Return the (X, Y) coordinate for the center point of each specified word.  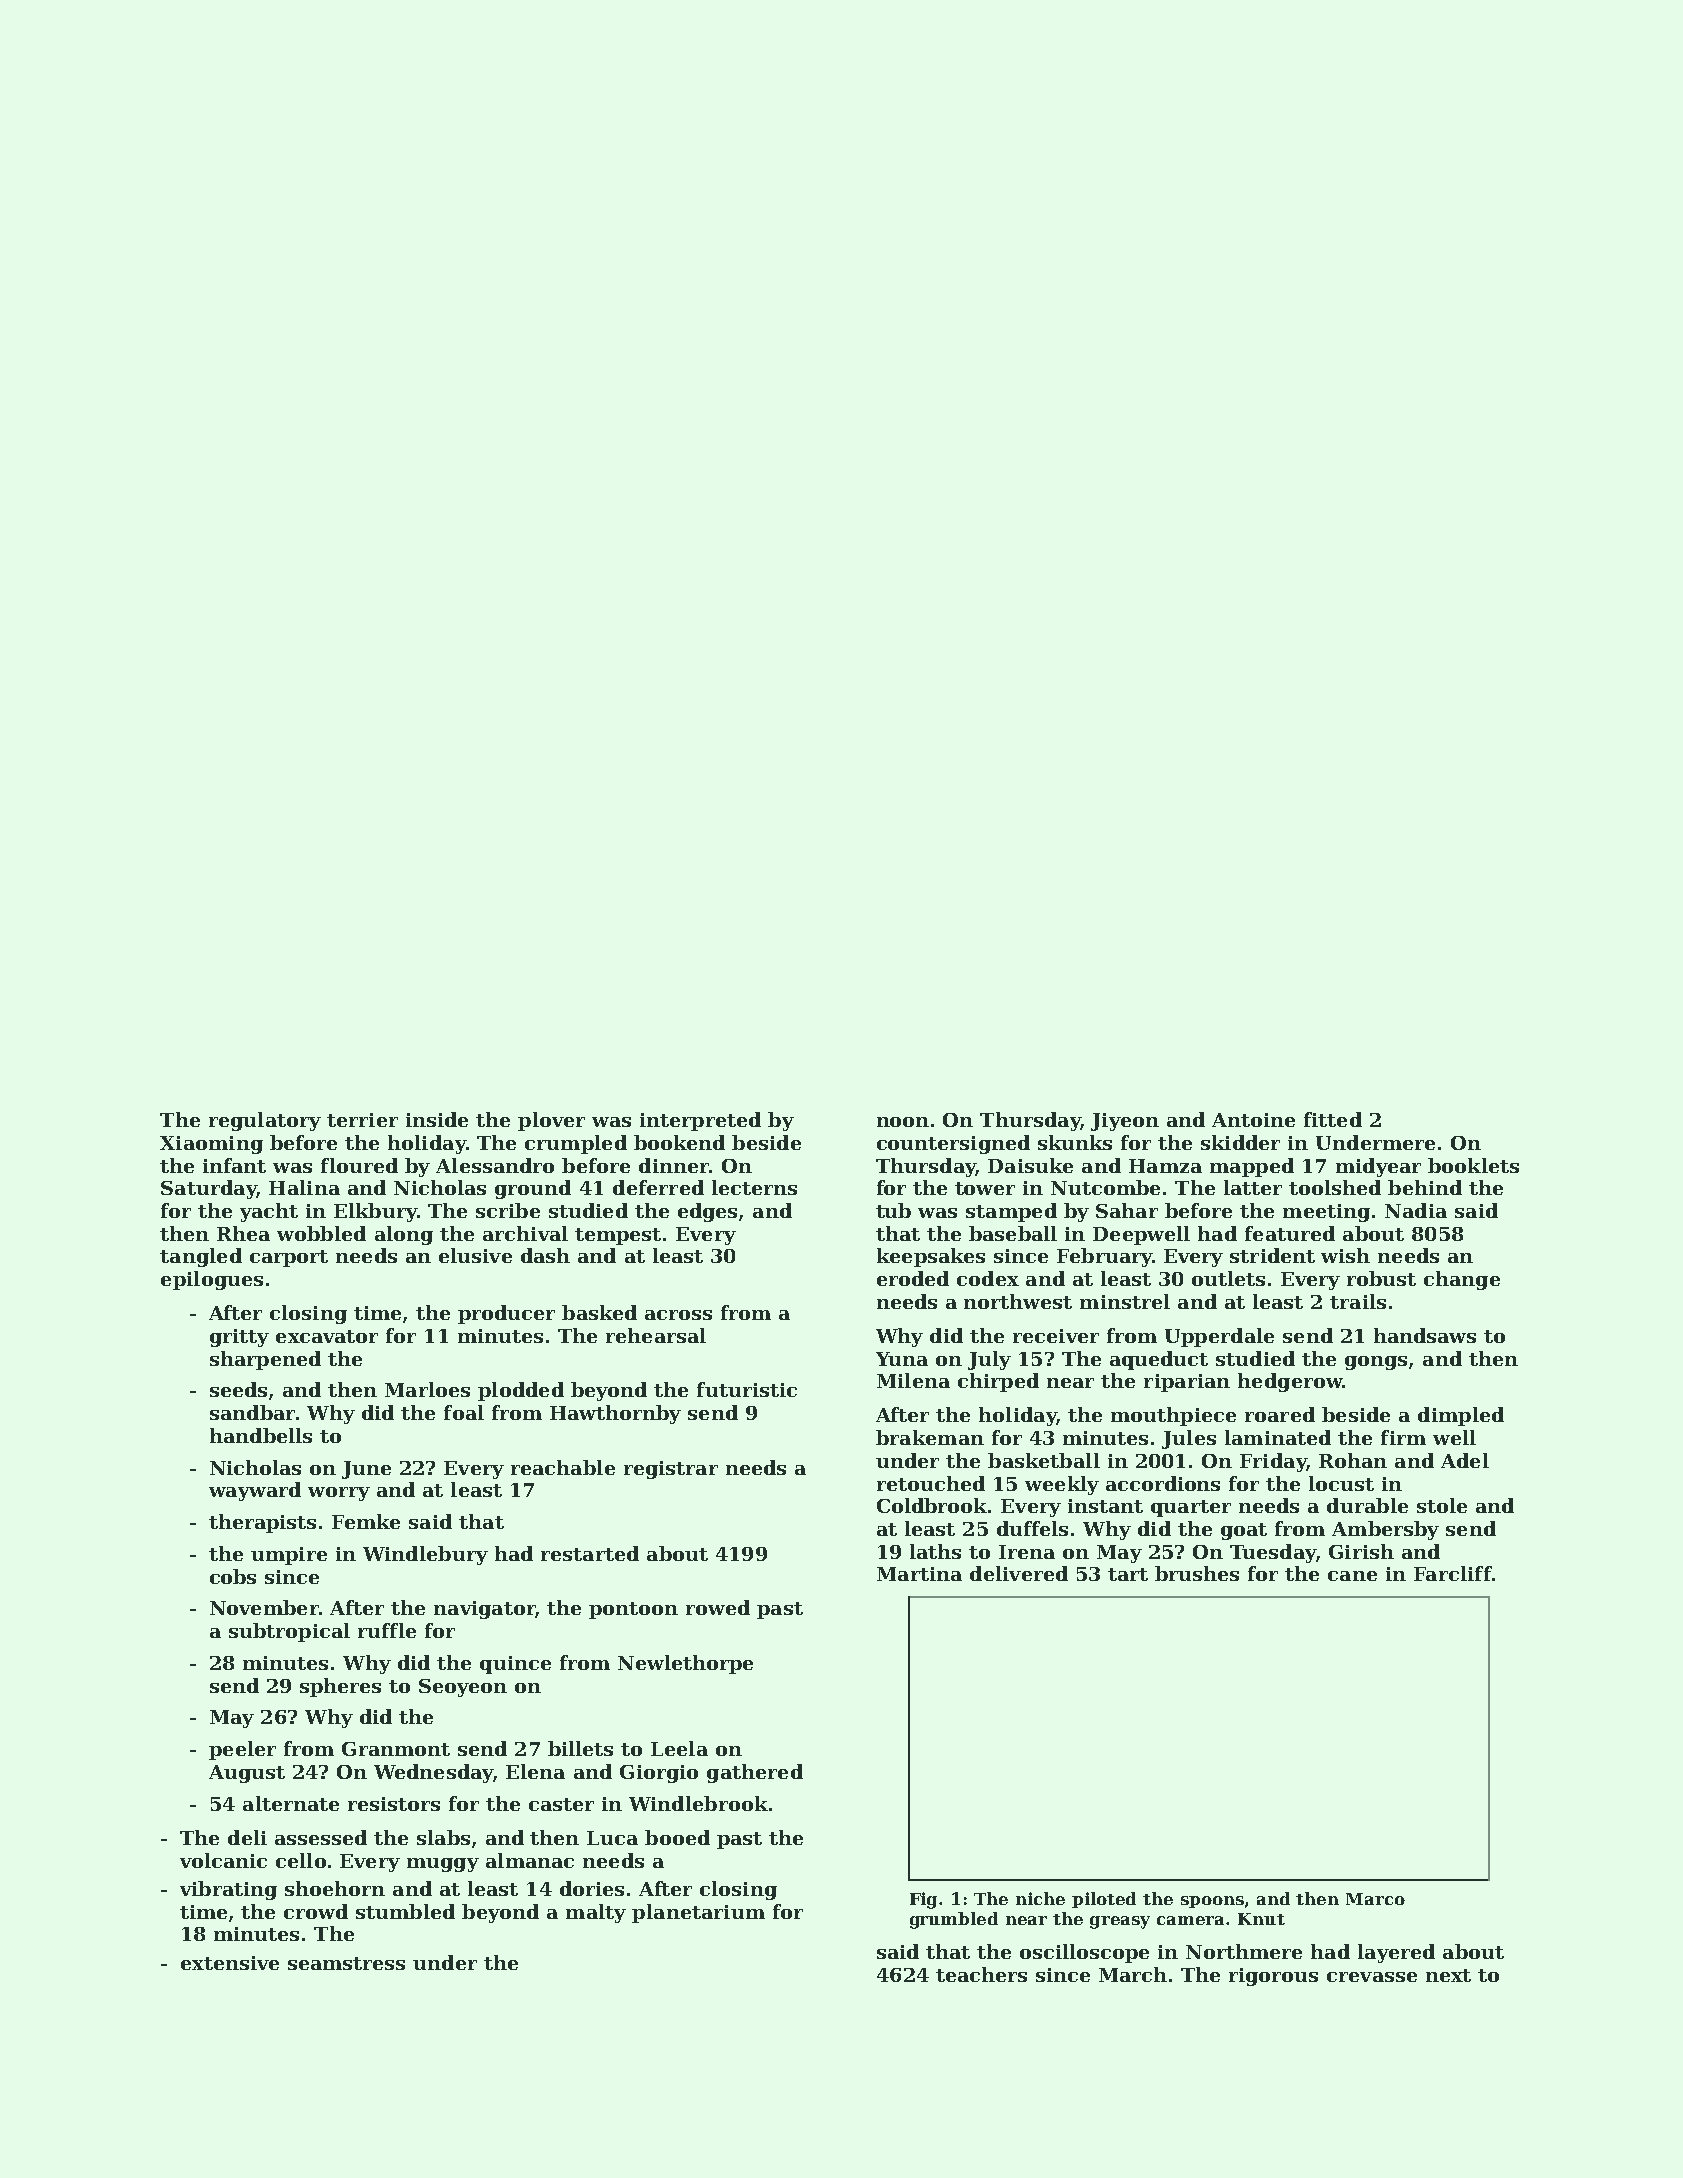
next (1448, 1975)
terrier (362, 1120)
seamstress (346, 1963)
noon (903, 1122)
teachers (981, 1974)
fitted (1333, 1119)
